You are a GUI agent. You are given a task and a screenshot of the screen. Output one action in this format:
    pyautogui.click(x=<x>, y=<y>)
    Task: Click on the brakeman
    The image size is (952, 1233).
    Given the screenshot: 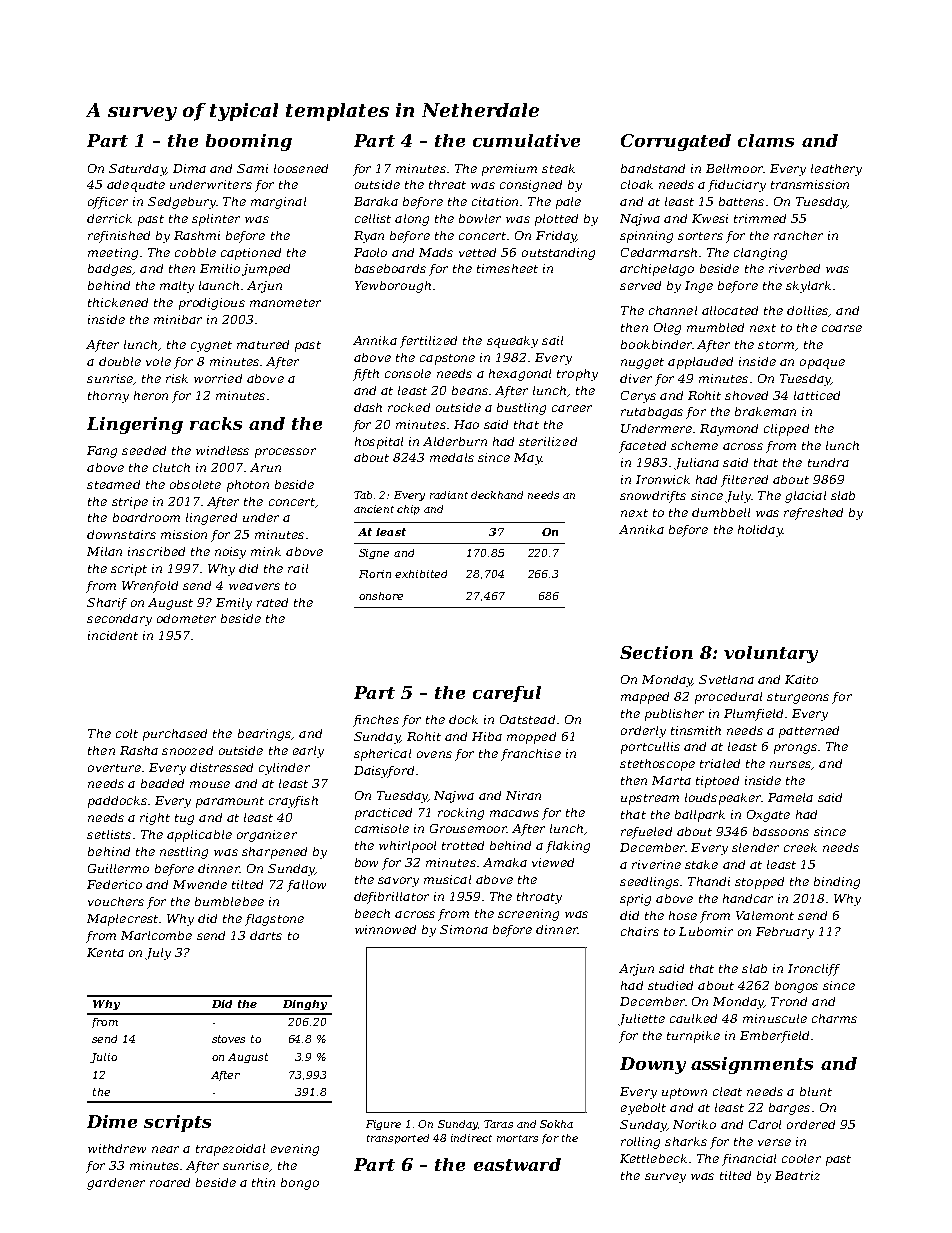 What is the action you would take?
    pyautogui.click(x=765, y=411)
